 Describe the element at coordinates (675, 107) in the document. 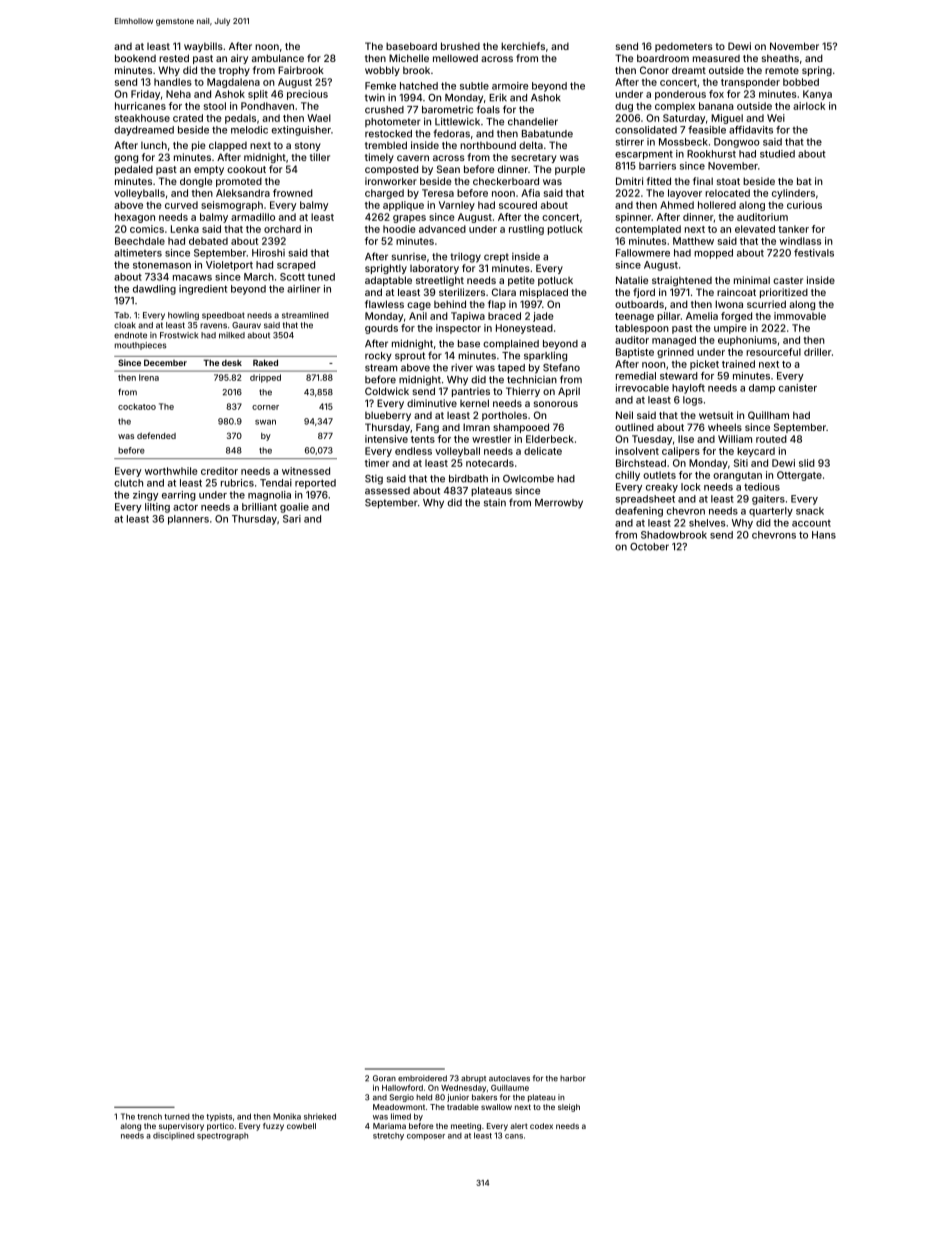

I see `complex` at that location.
